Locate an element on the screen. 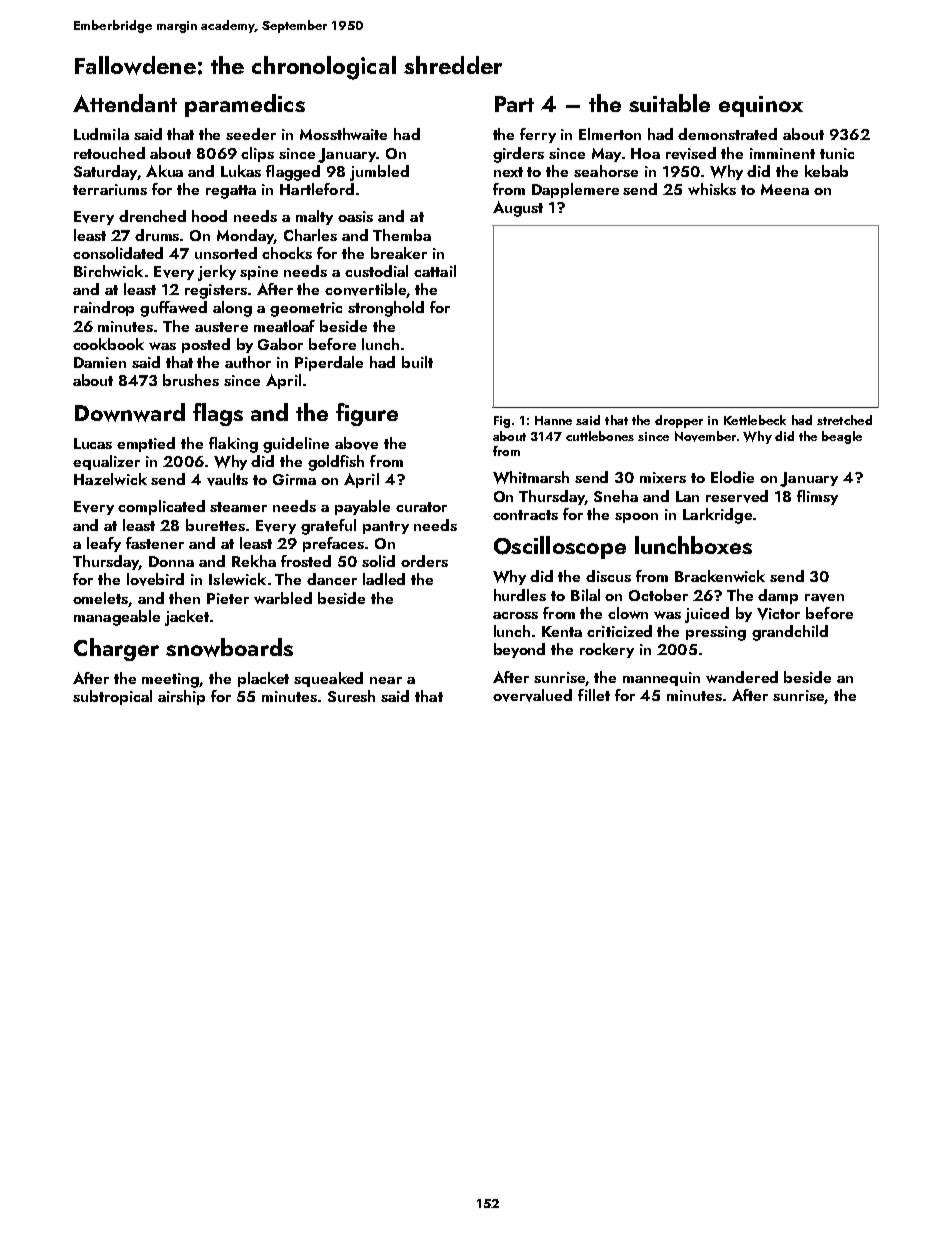  stretched is located at coordinates (844, 420).
